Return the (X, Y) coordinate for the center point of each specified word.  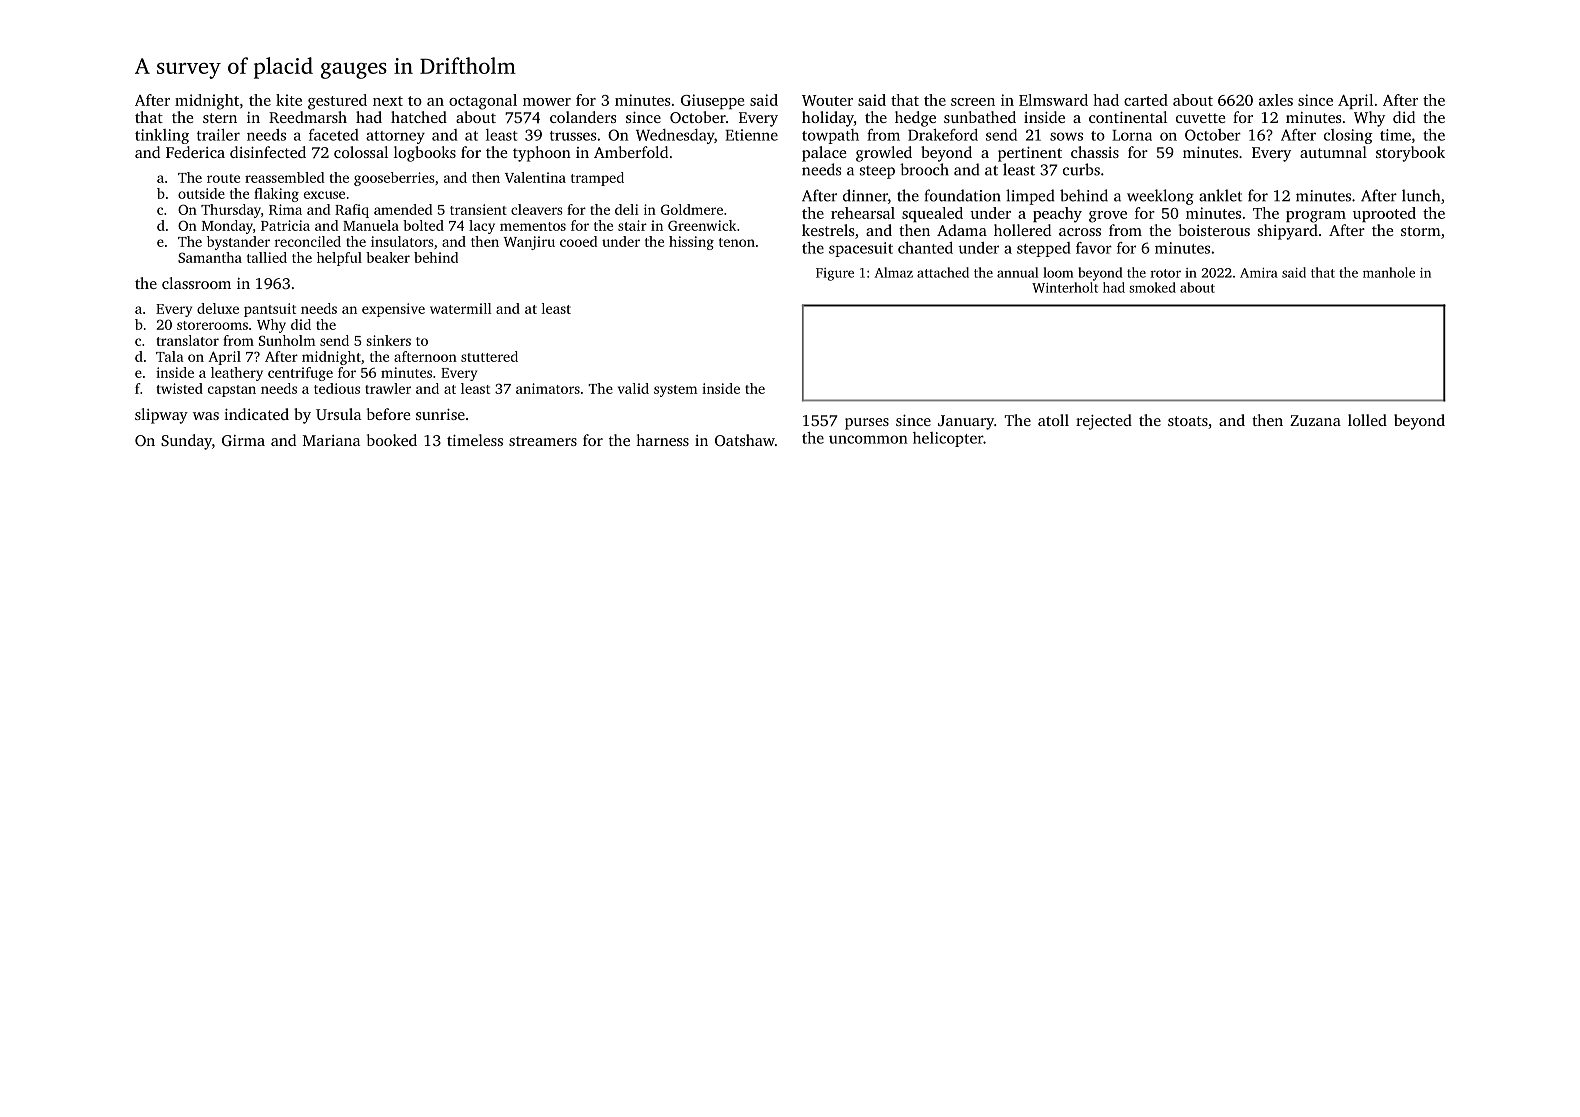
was (206, 416)
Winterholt (1065, 287)
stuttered (489, 356)
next (388, 101)
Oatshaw (745, 440)
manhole (1389, 272)
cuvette (1200, 118)
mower (547, 102)
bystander (238, 243)
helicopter (948, 439)
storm (1421, 231)
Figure (835, 274)
